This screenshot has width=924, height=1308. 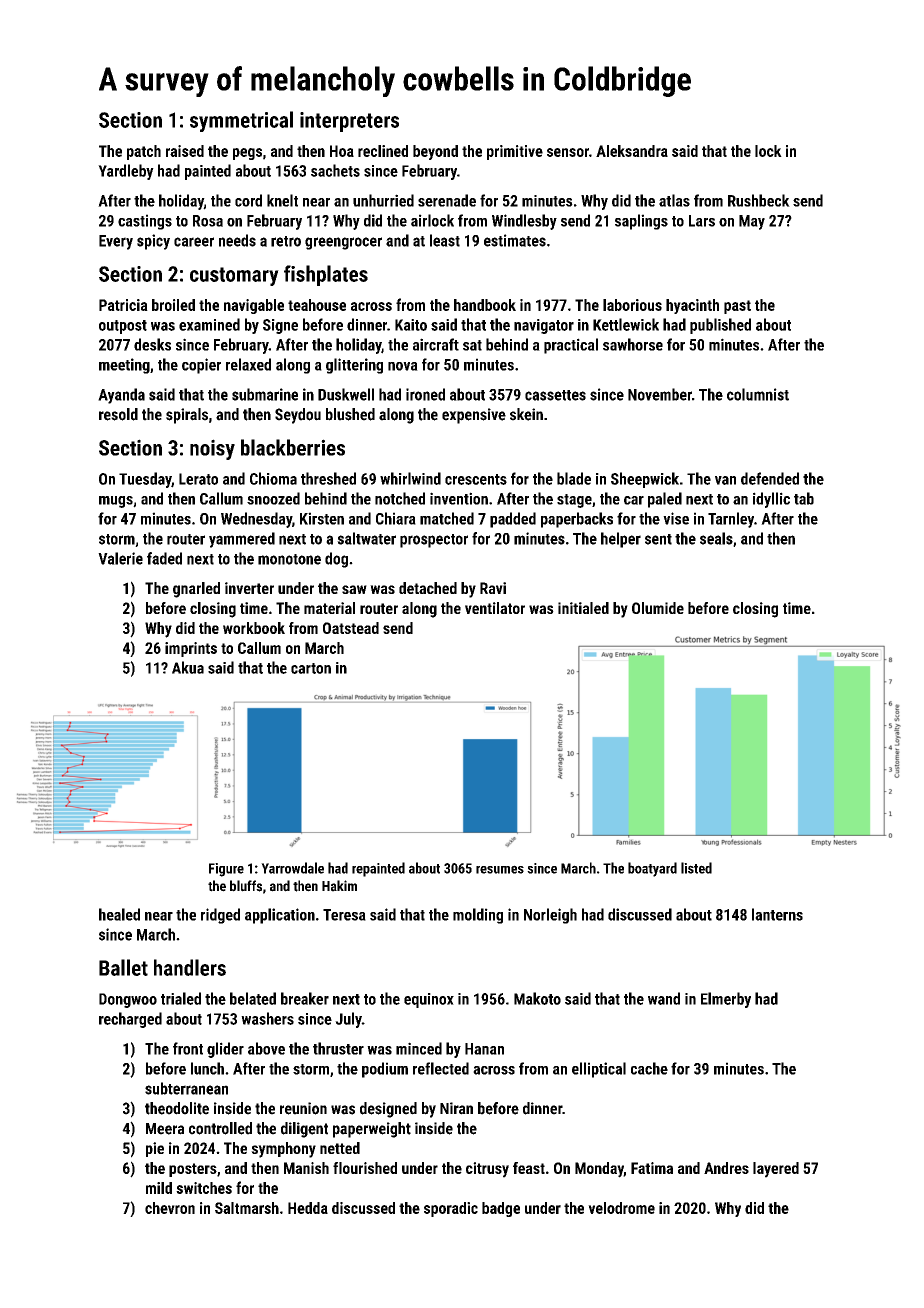 What do you see at coordinates (720, 326) in the screenshot?
I see `published` at bounding box center [720, 326].
